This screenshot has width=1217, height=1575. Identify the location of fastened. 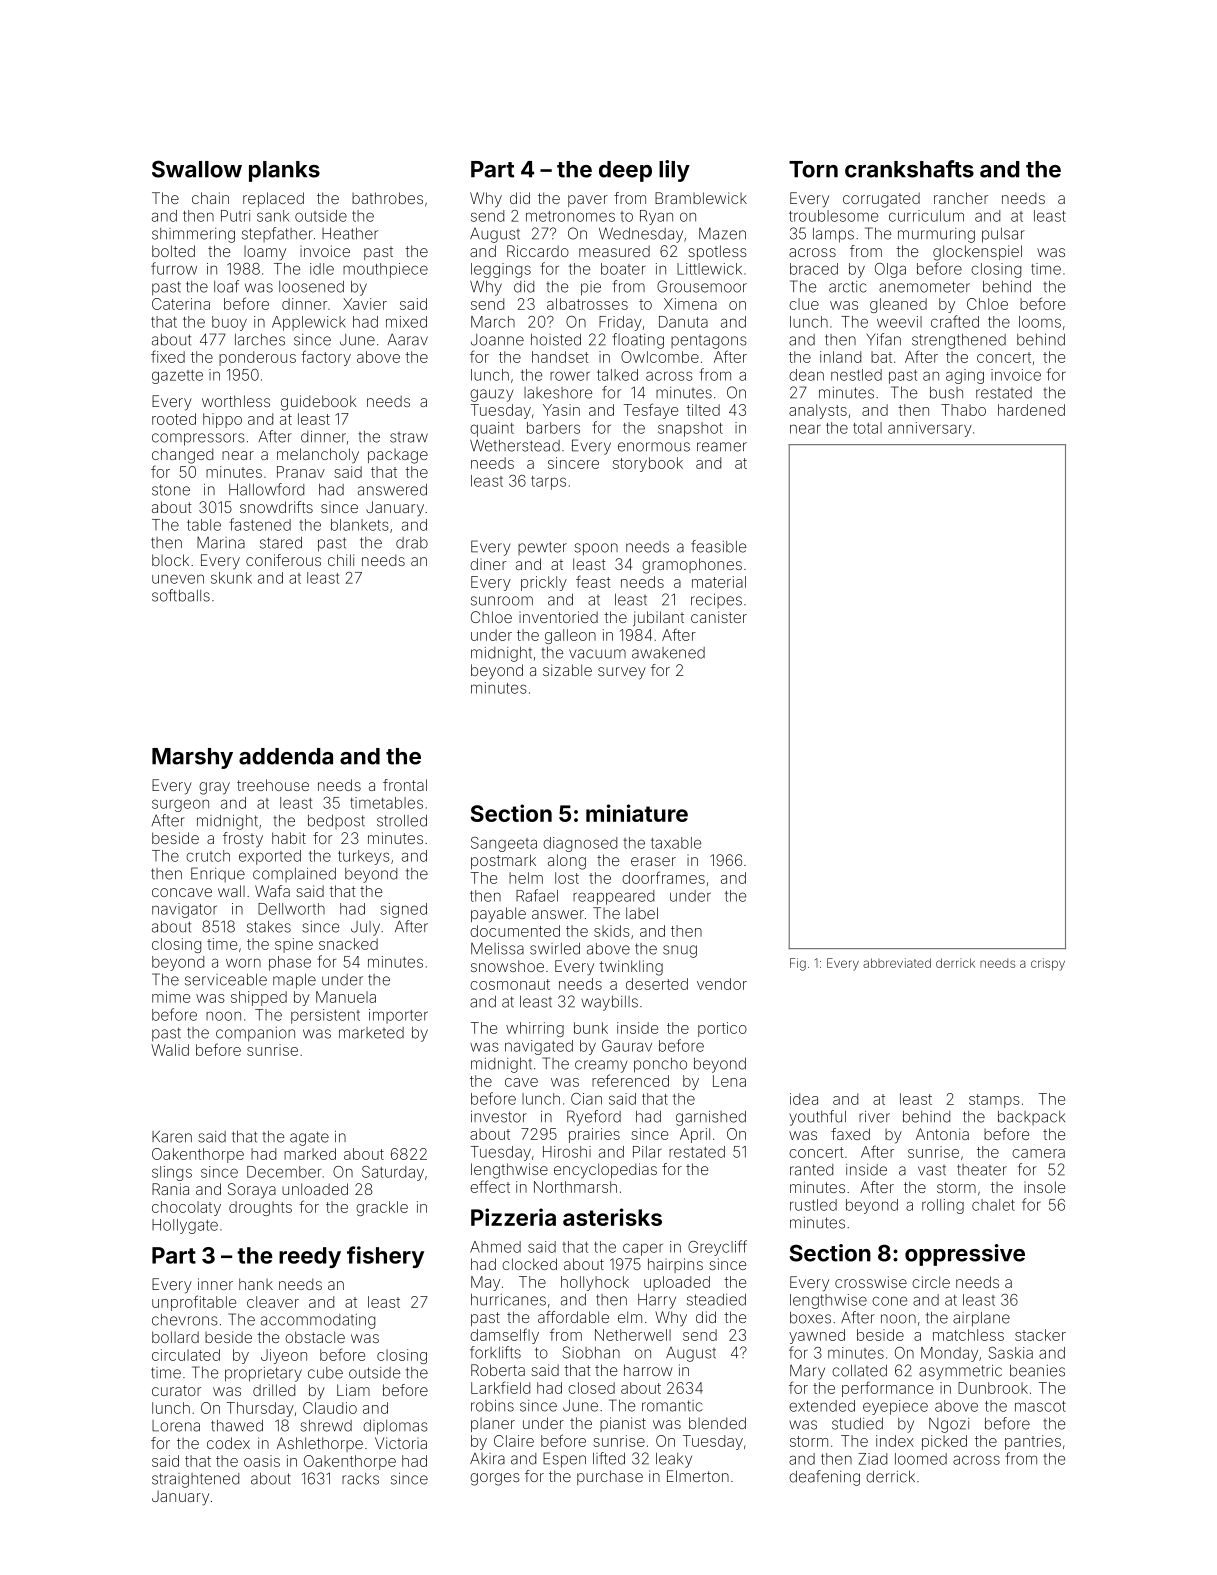
(260, 524).
